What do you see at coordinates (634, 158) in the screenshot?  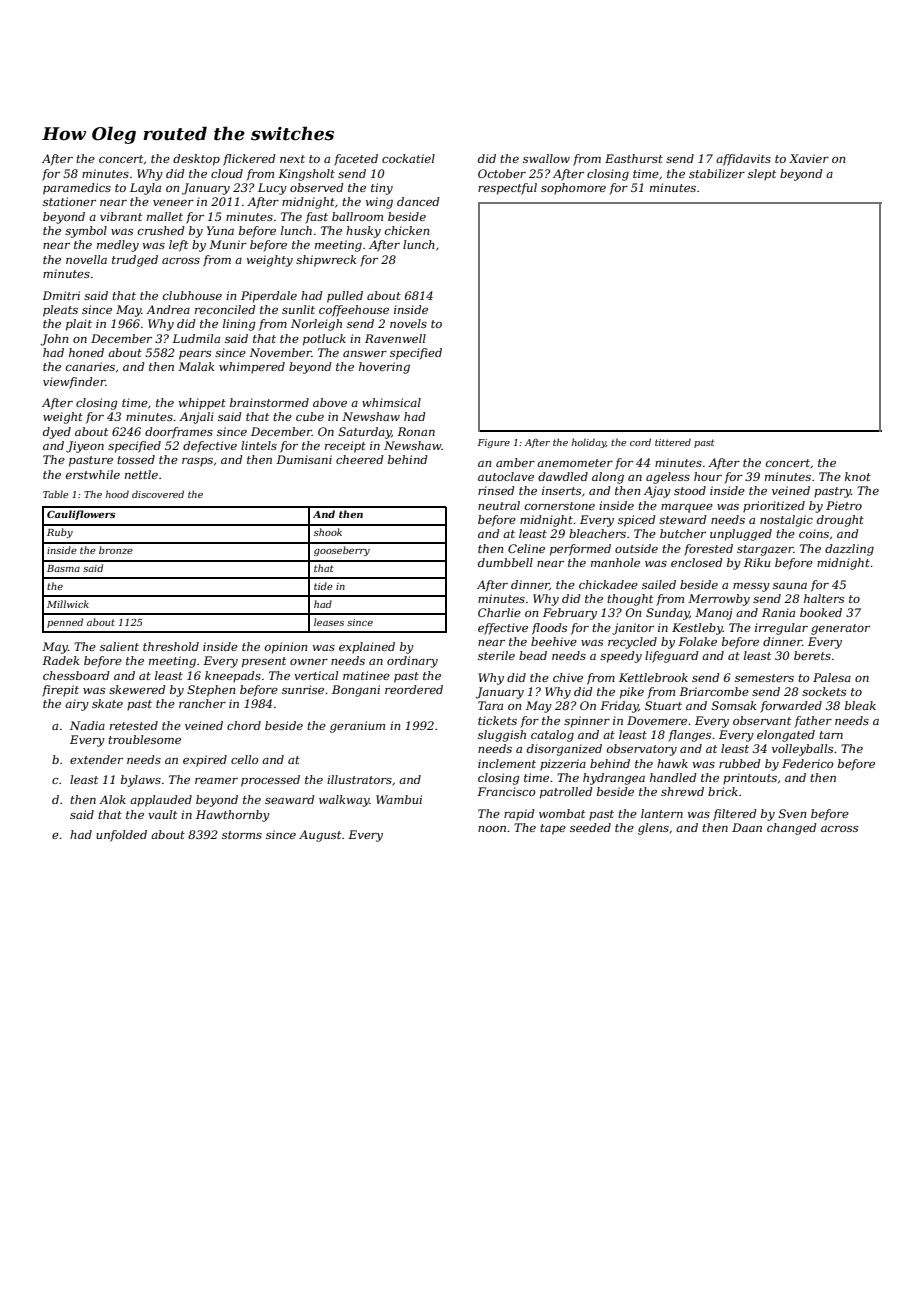 I see `Easthurst` at bounding box center [634, 158].
